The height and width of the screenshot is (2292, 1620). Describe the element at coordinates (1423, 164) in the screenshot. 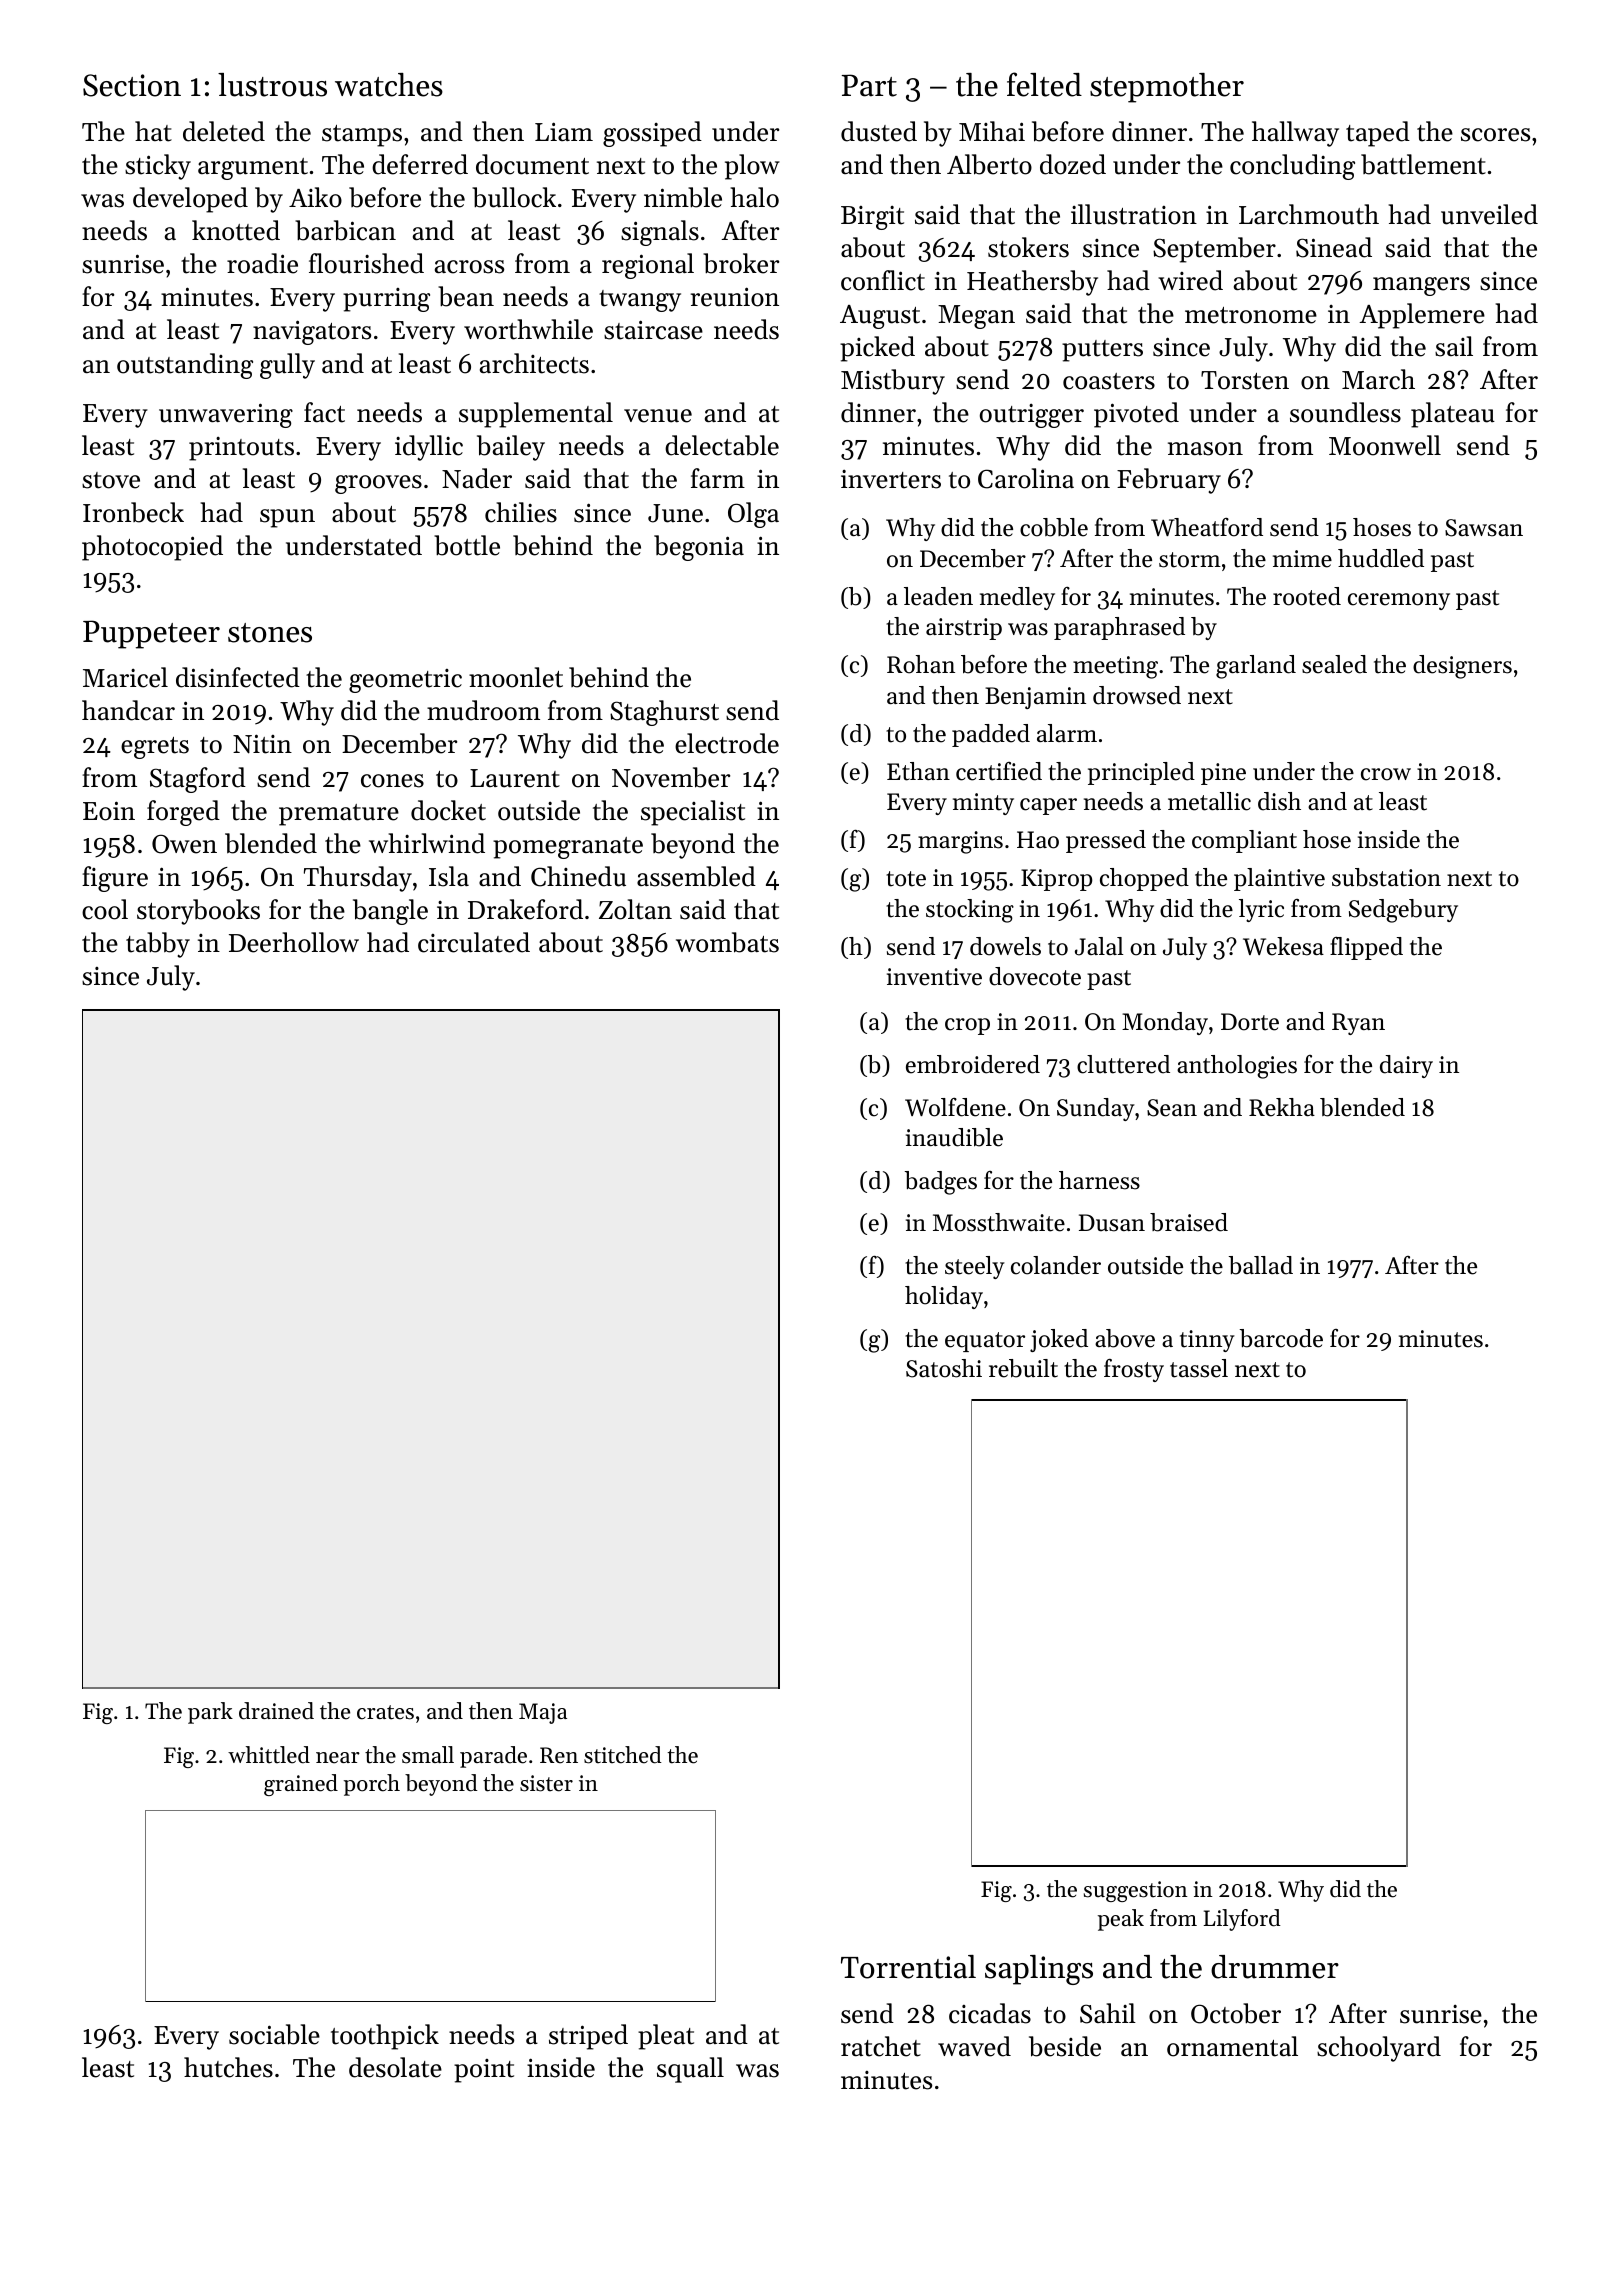

I see `battlement` at that location.
